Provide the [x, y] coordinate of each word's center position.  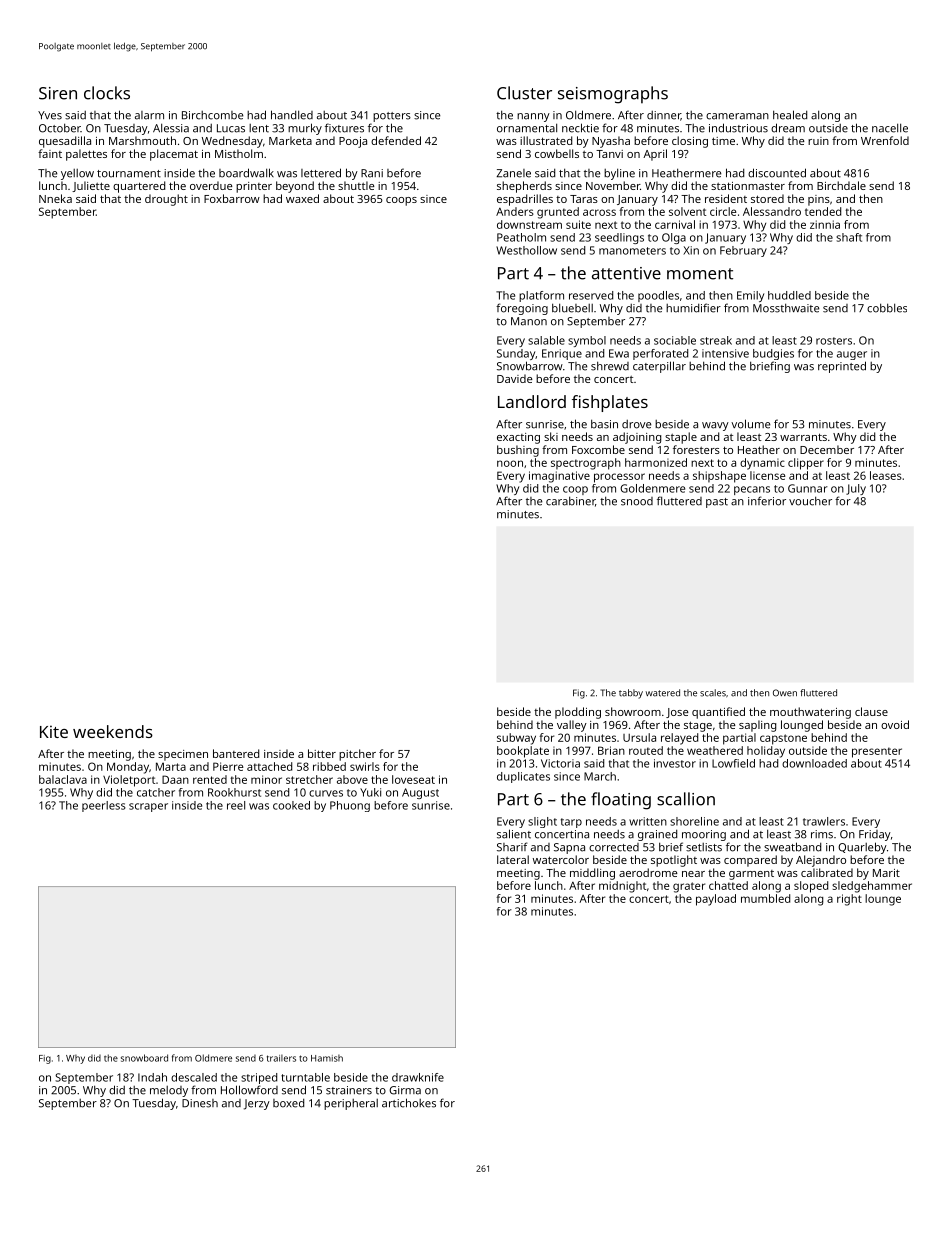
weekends [113, 731]
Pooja [353, 142]
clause [871, 711]
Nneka [55, 198]
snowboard [144, 1058]
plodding [578, 713]
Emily [750, 296]
